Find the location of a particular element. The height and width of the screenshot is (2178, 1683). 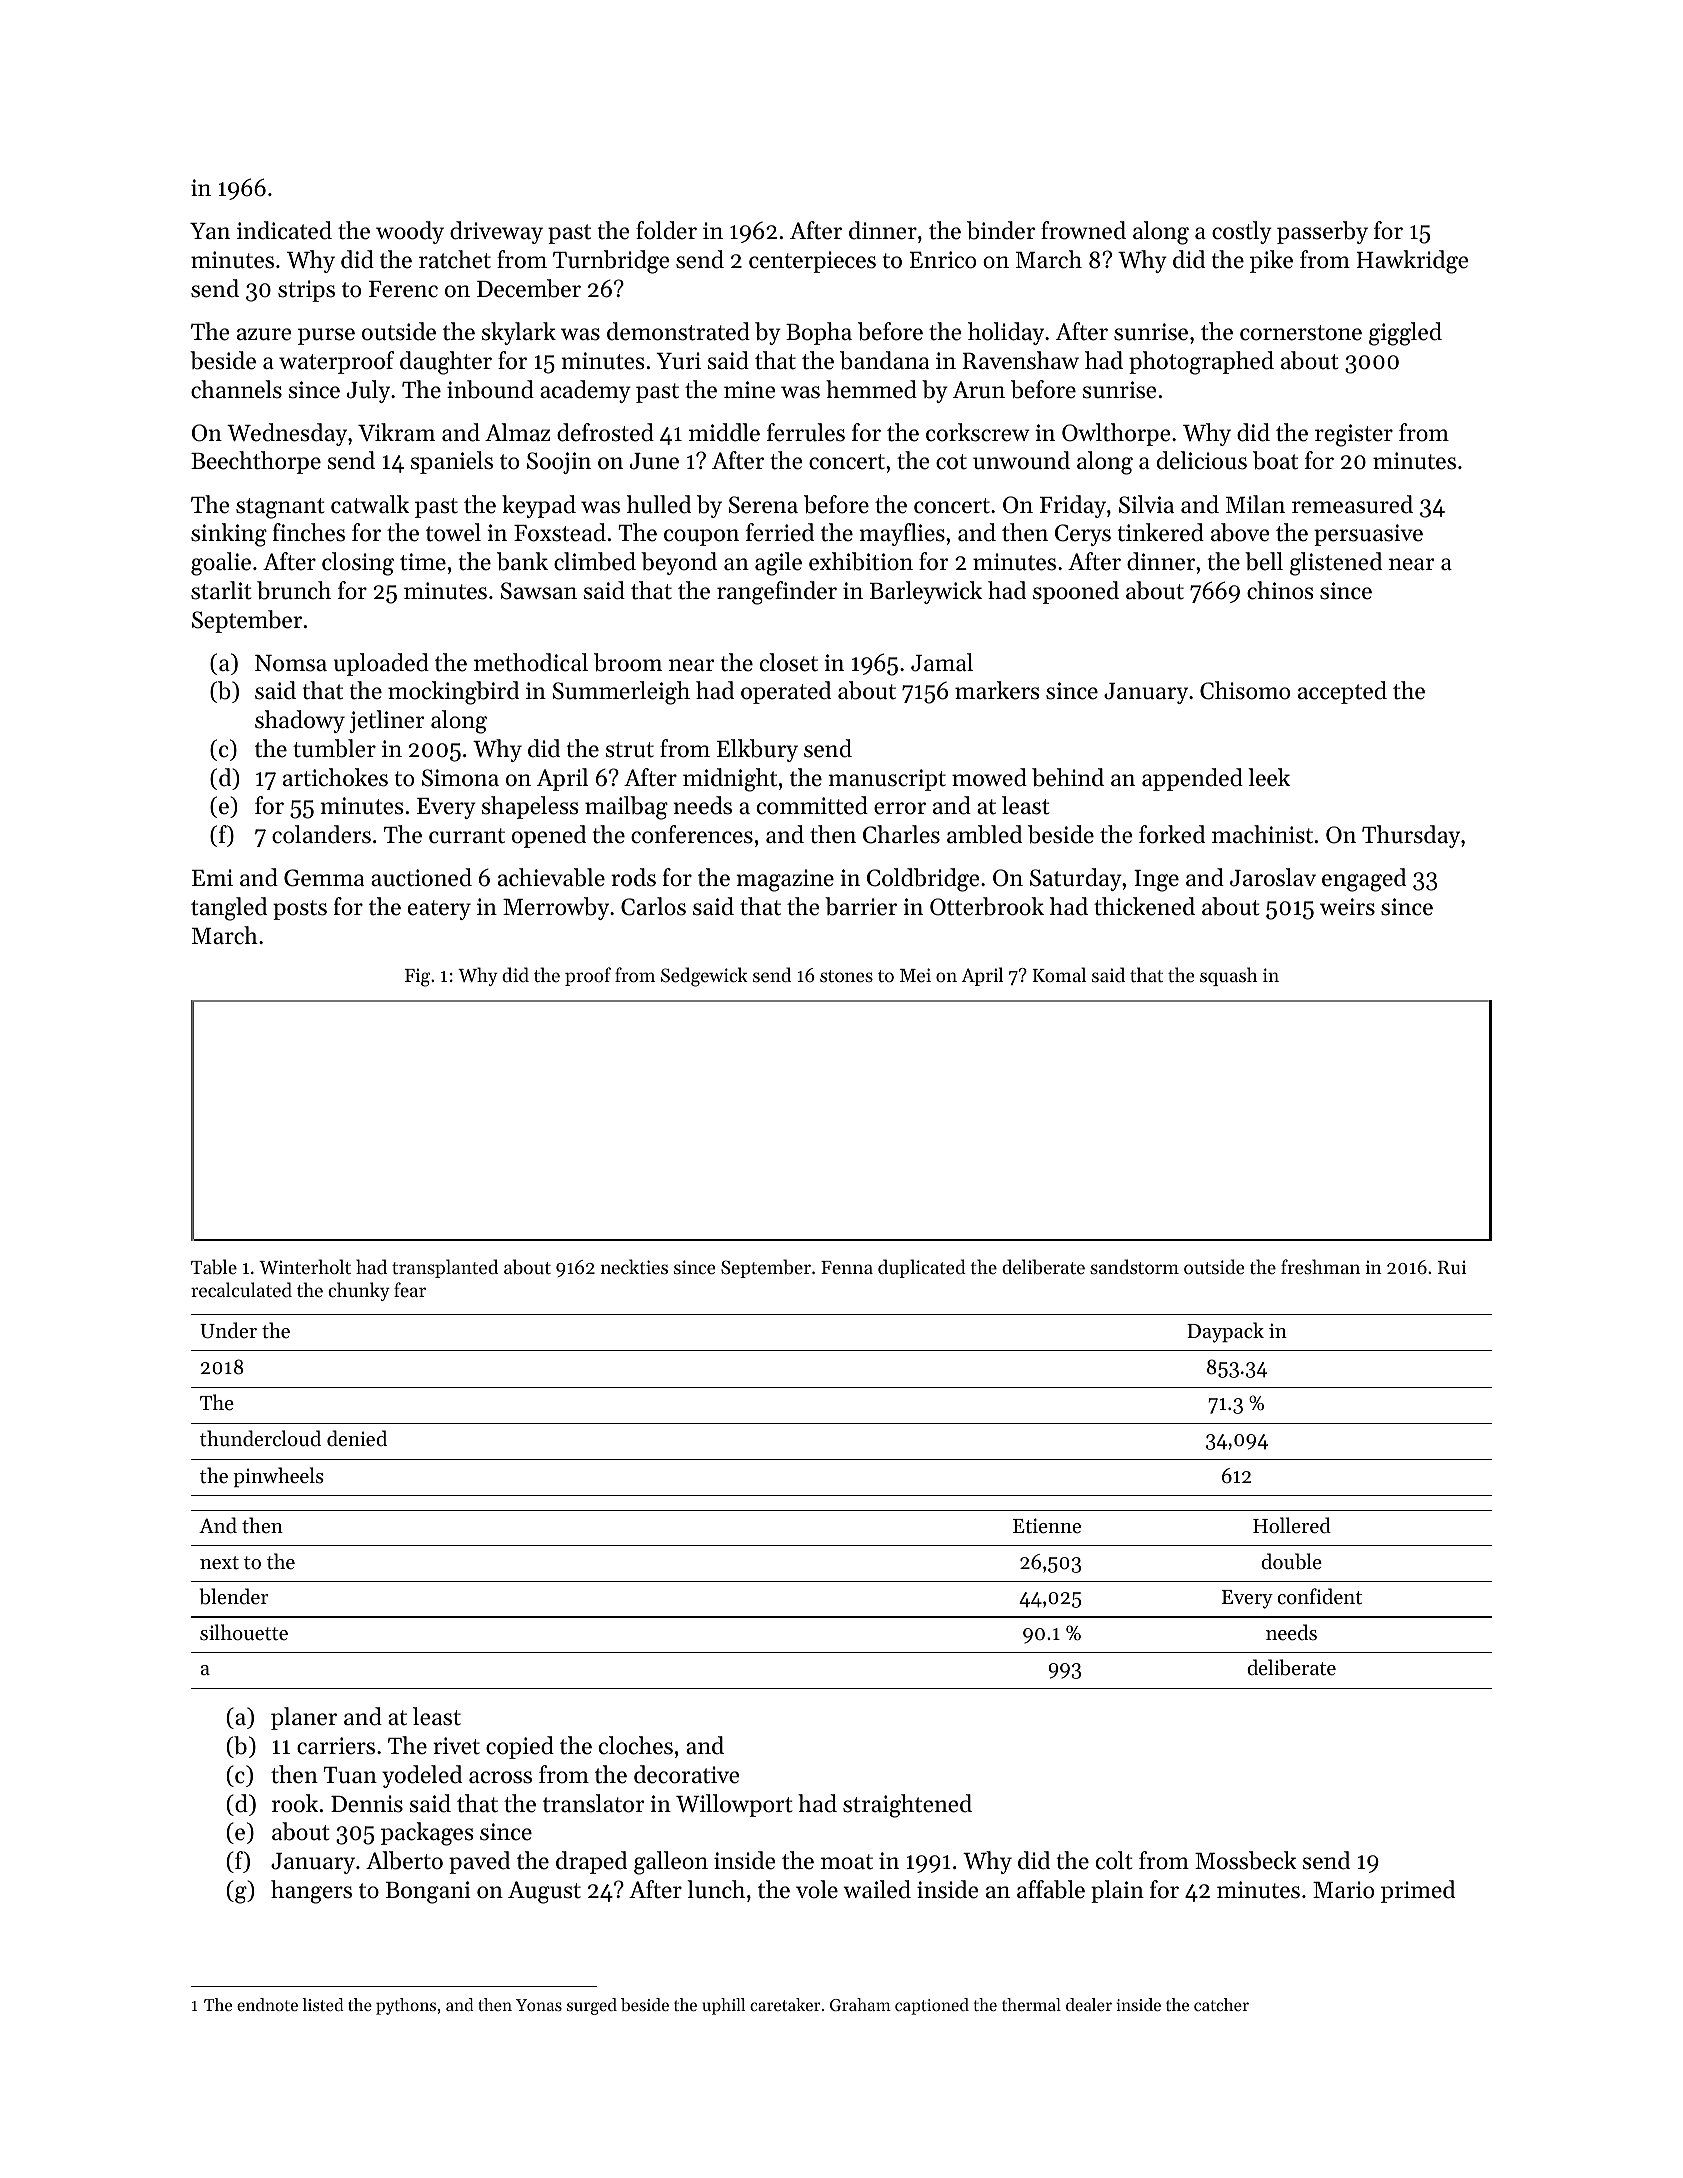

catcher is located at coordinates (1221, 2004).
